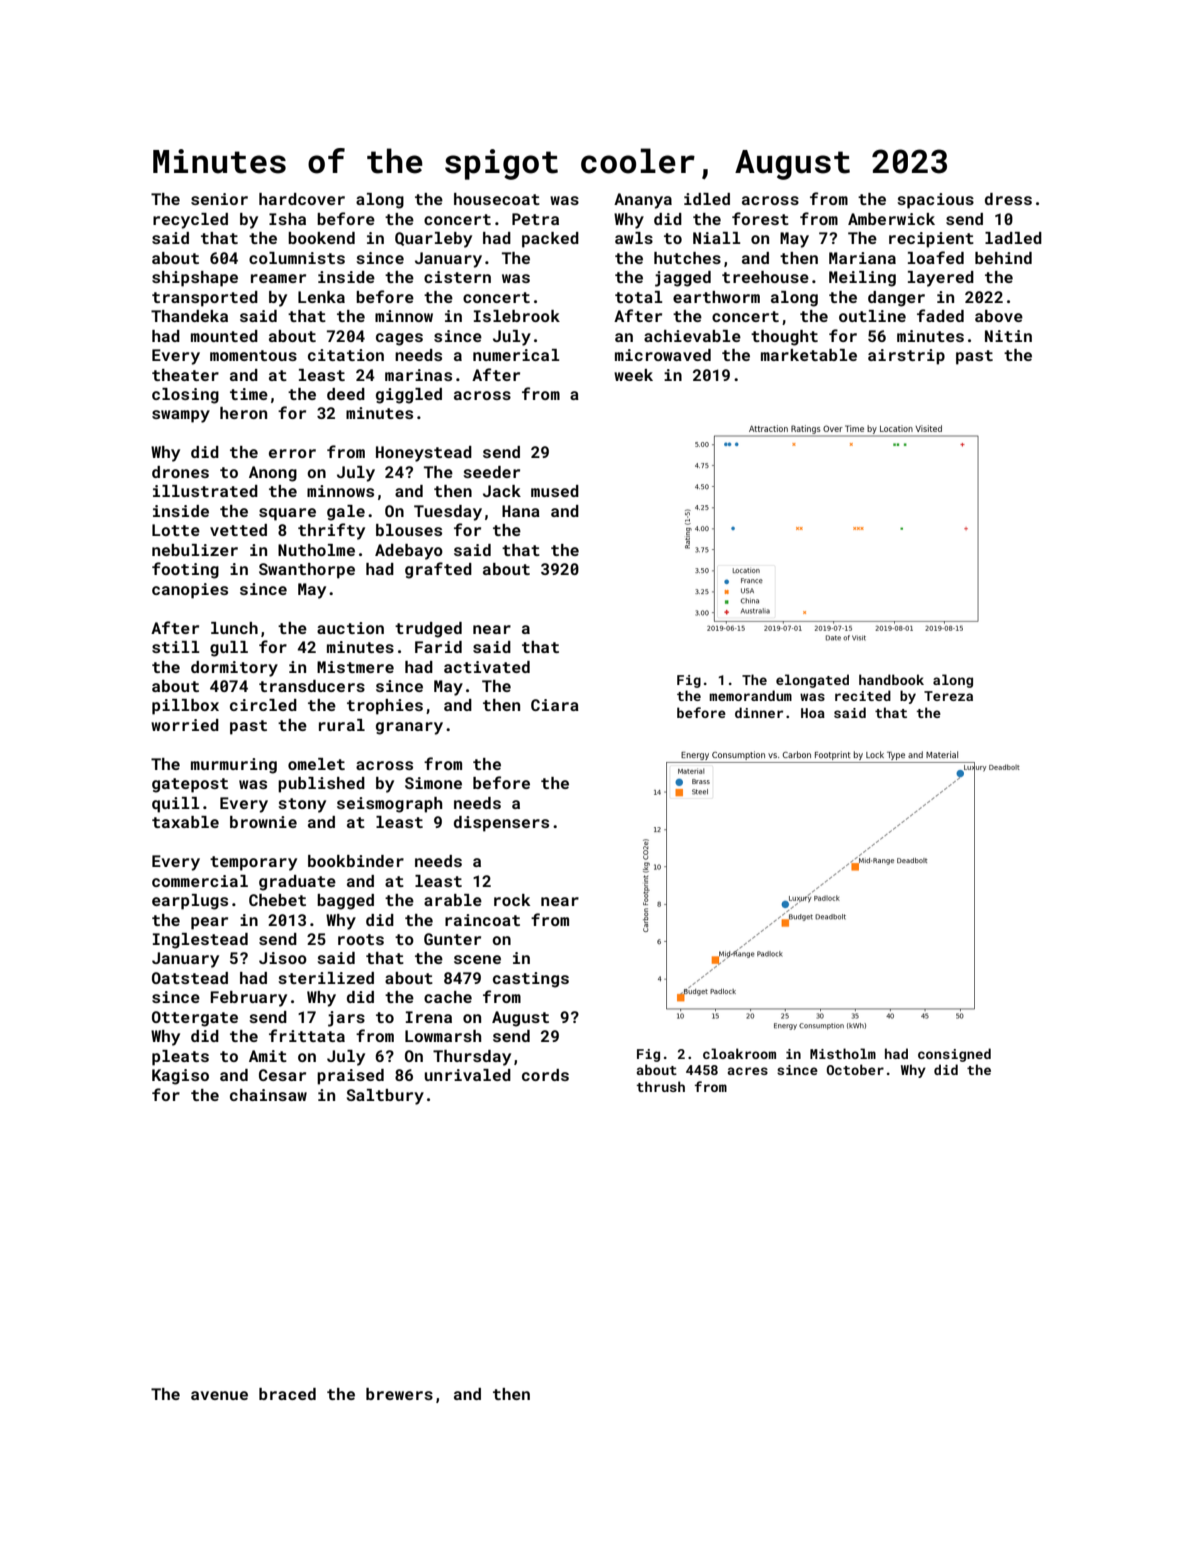 The image size is (1203, 1557). I want to click on Tereza, so click(948, 696).
